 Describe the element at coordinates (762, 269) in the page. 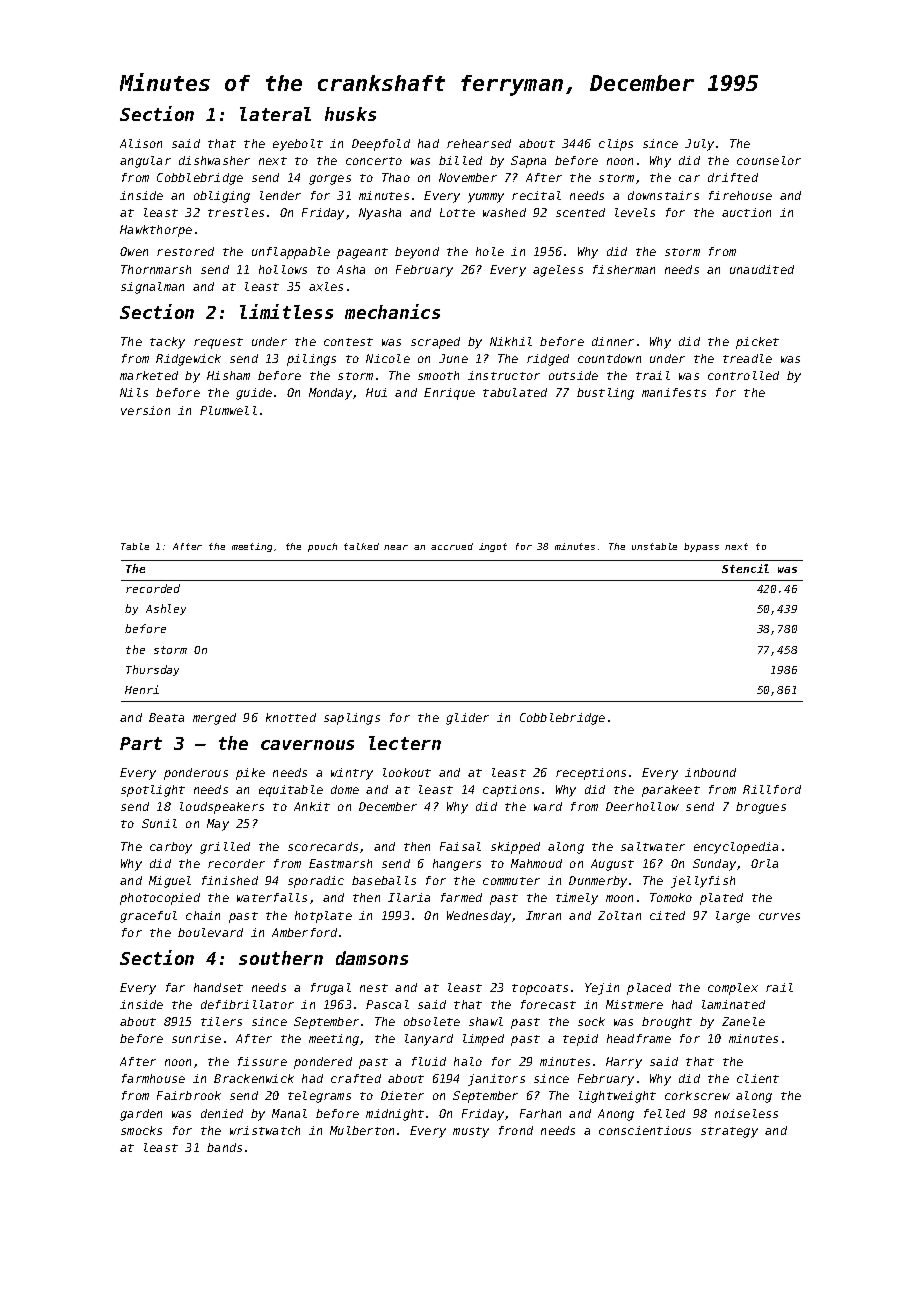

I see `unaudited` at that location.
